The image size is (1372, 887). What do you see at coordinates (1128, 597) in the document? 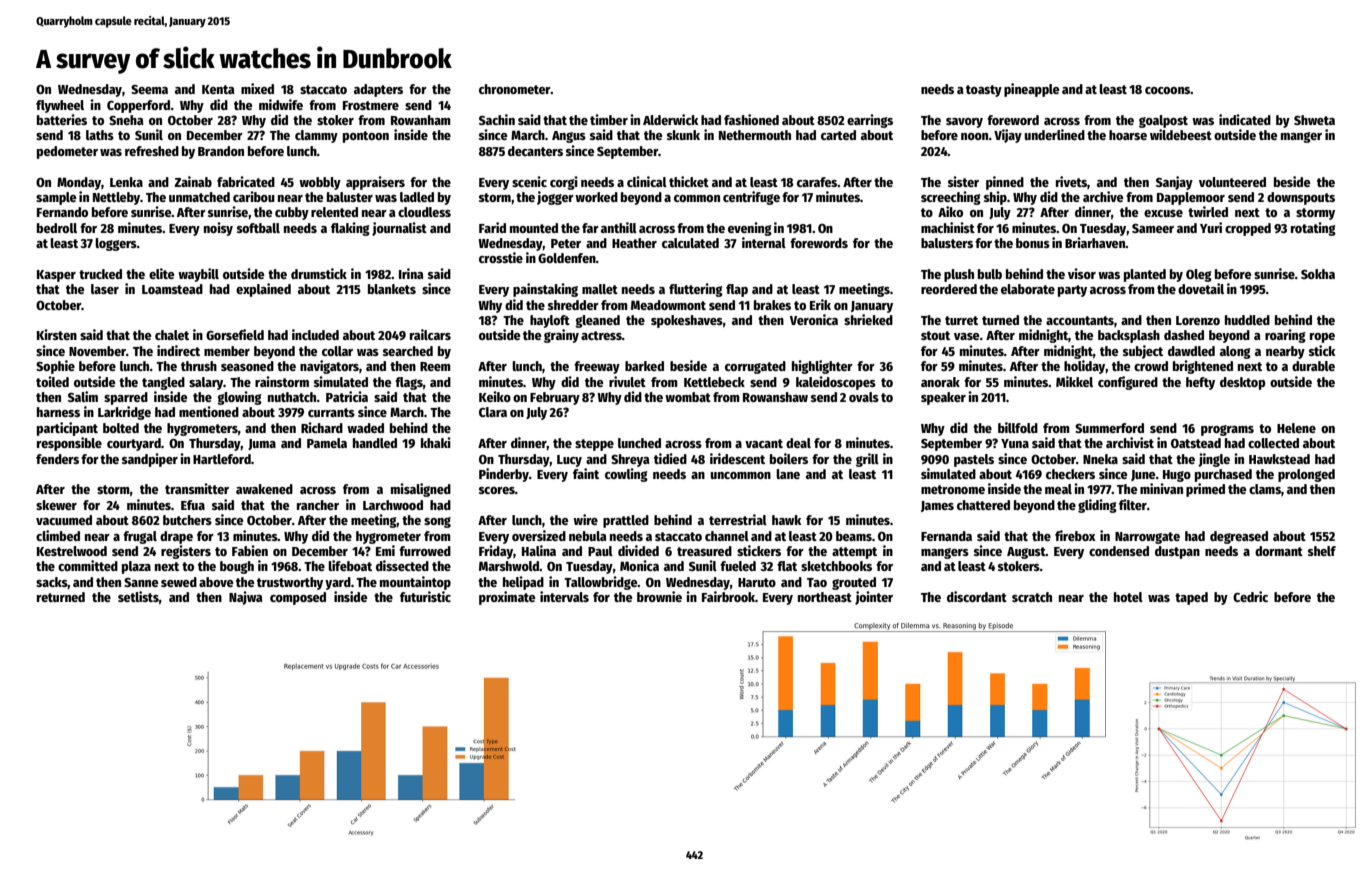
I see `hotel` at bounding box center [1128, 597].
